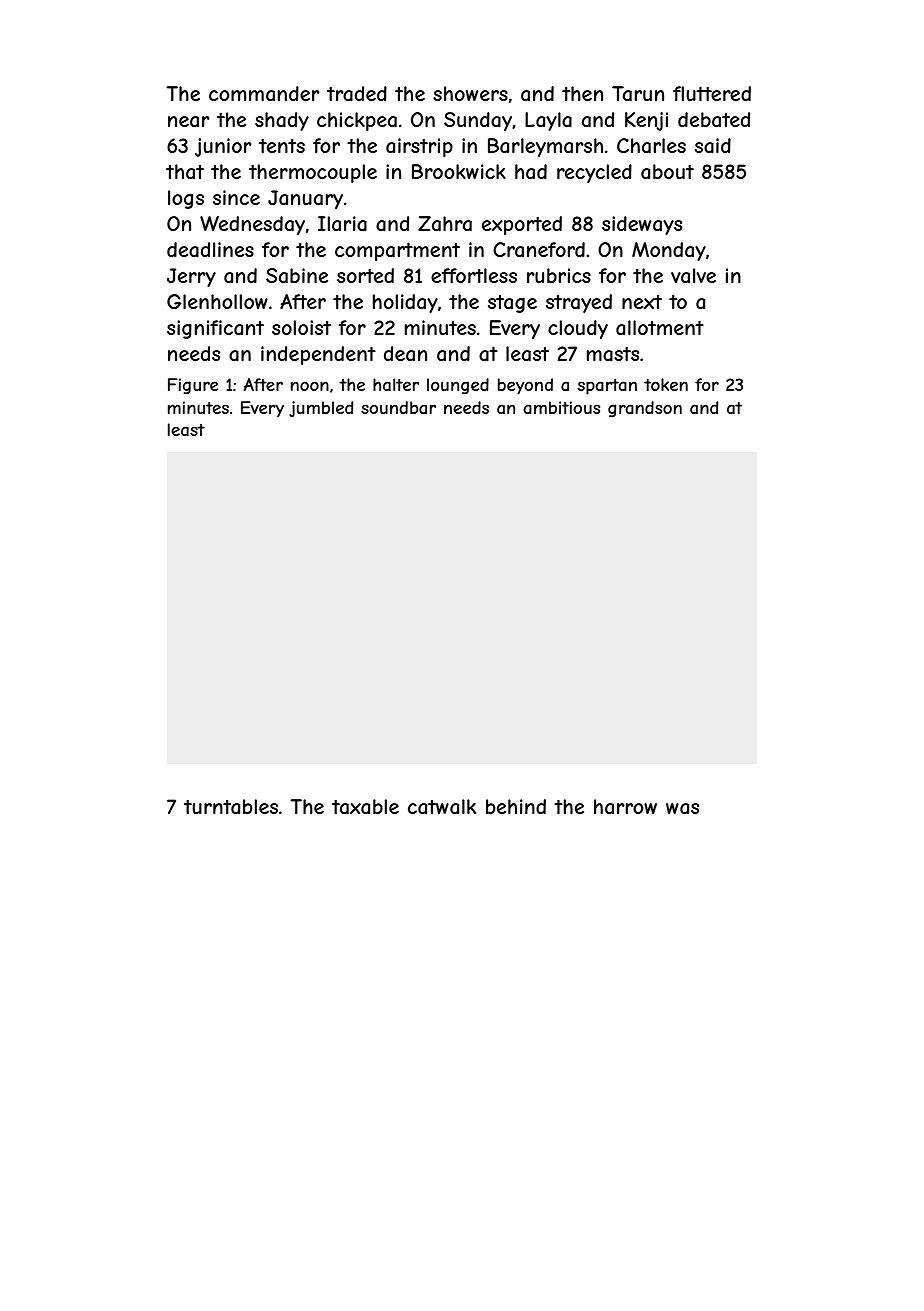 This screenshot has width=924, height=1311. What do you see at coordinates (442, 806) in the screenshot?
I see `catwalk` at bounding box center [442, 806].
